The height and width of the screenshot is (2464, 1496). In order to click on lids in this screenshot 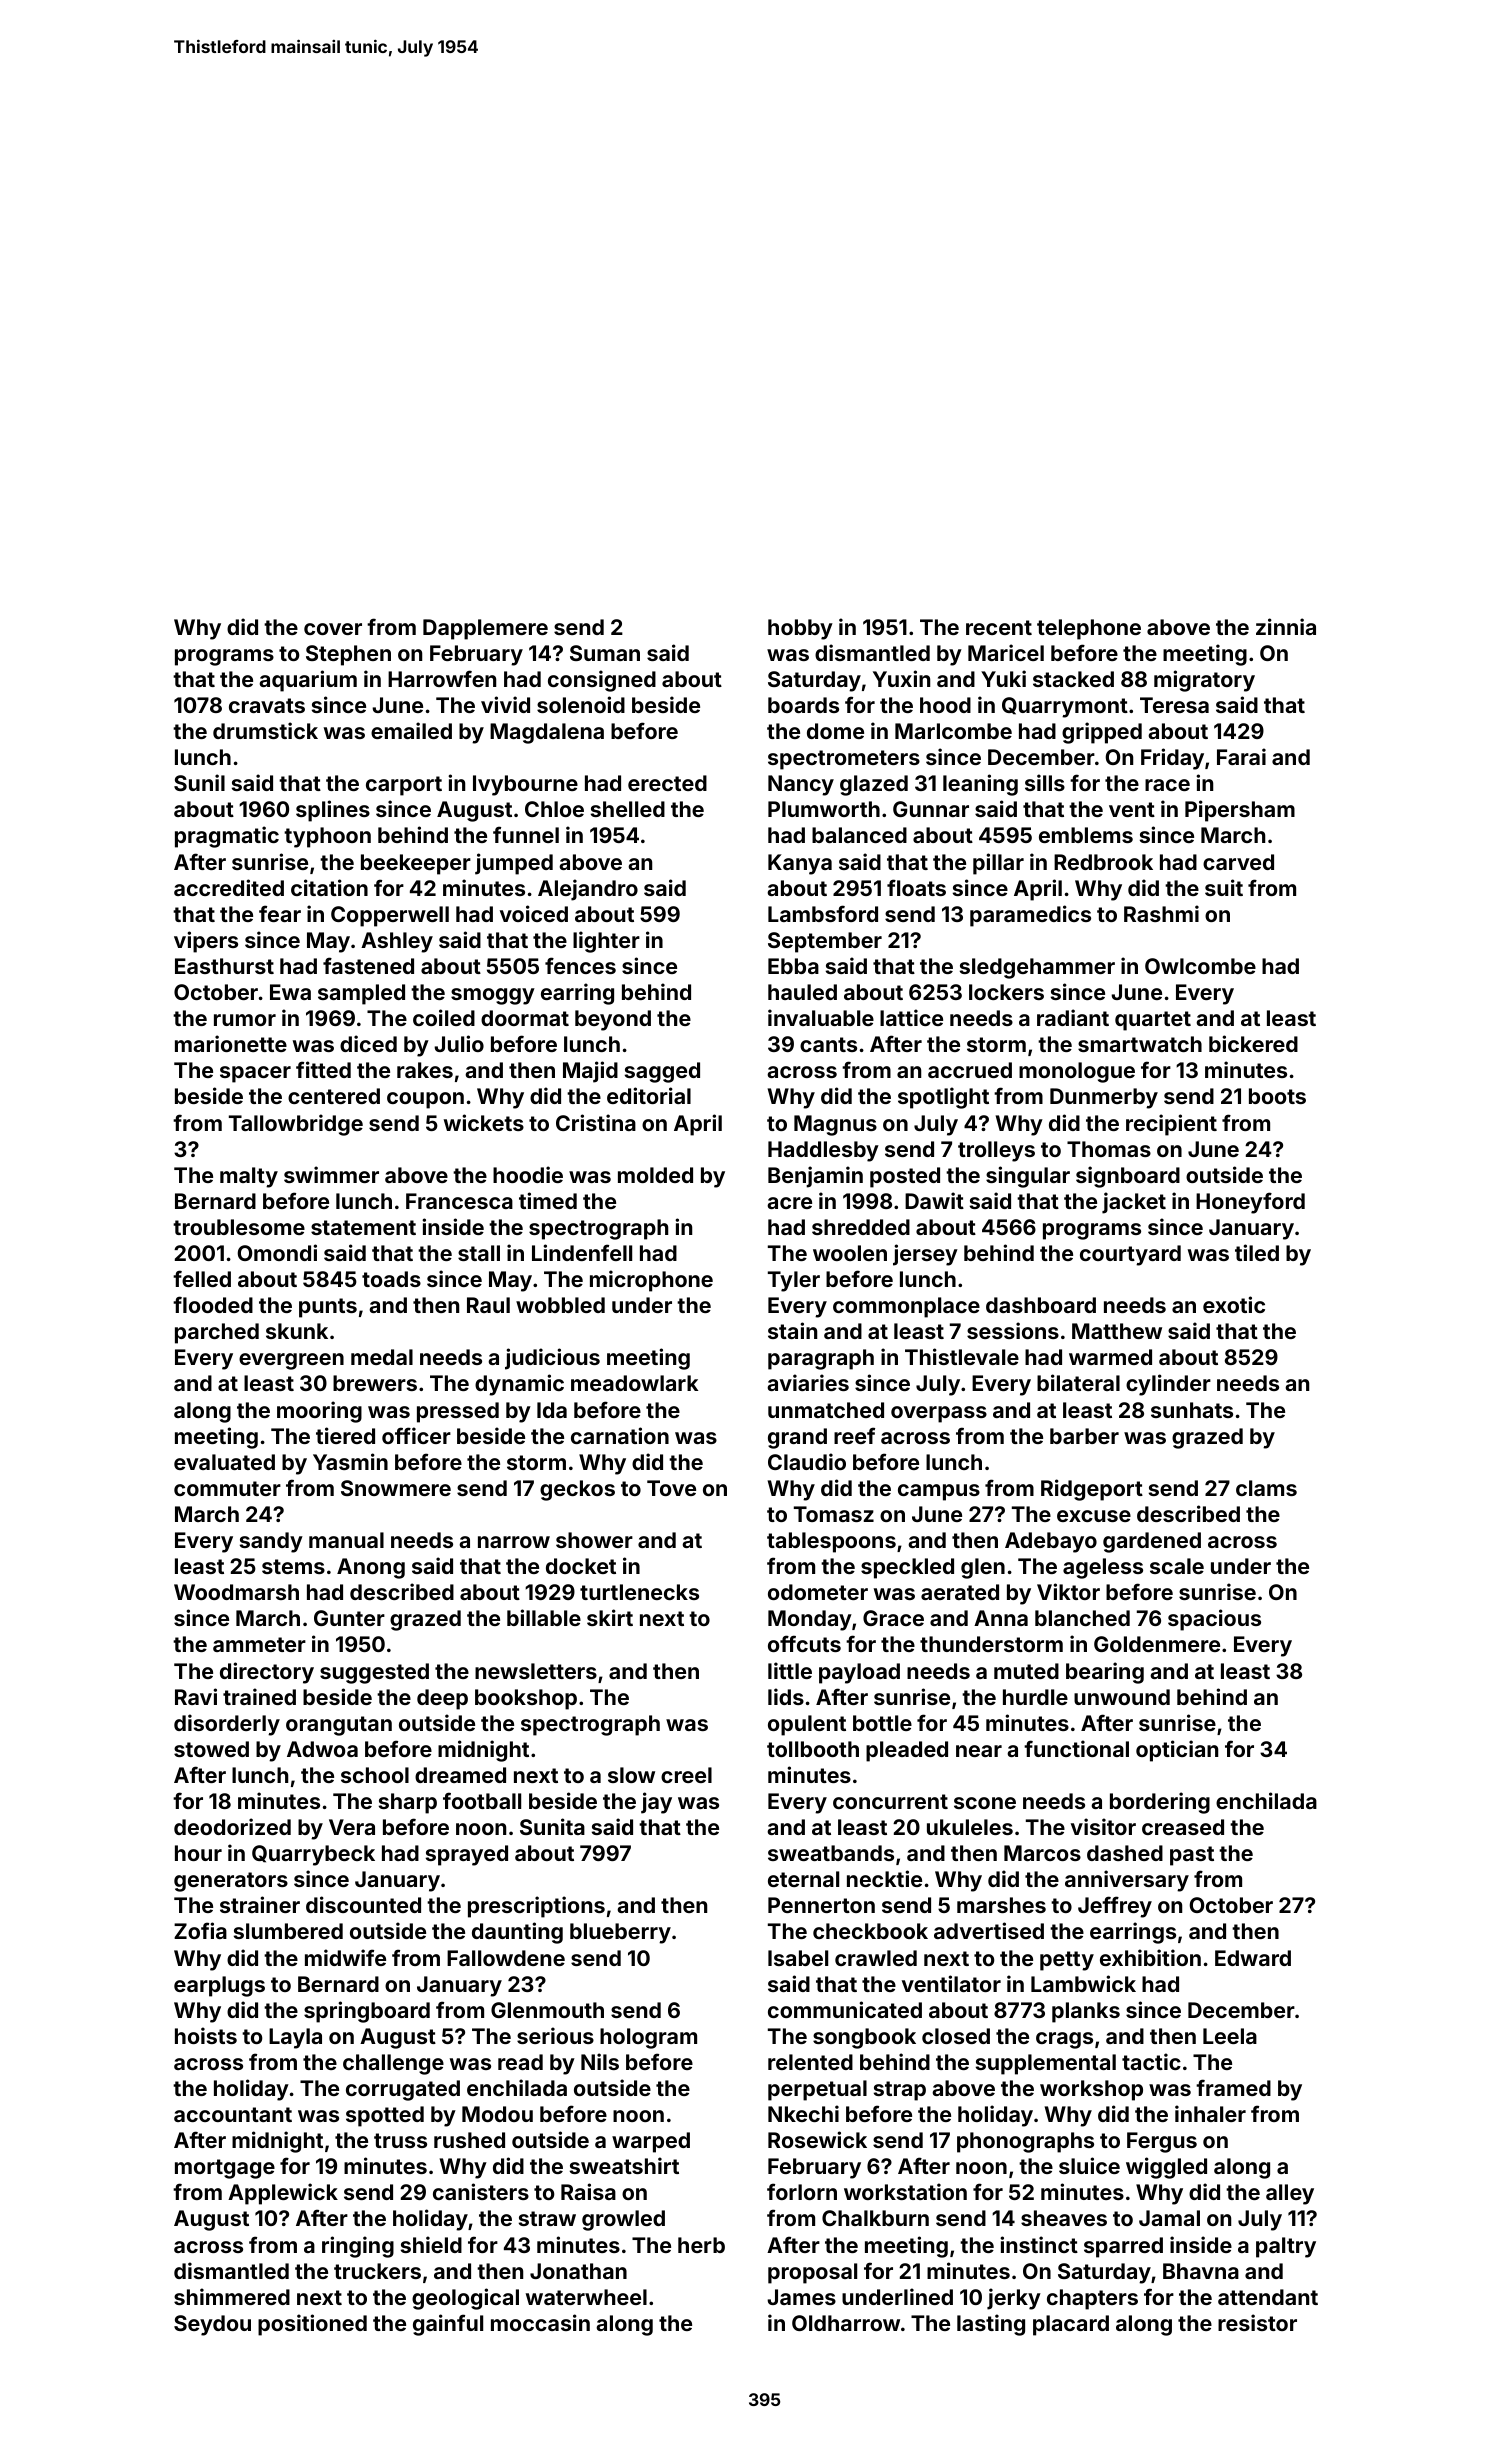, I will do `click(786, 1696)`.
